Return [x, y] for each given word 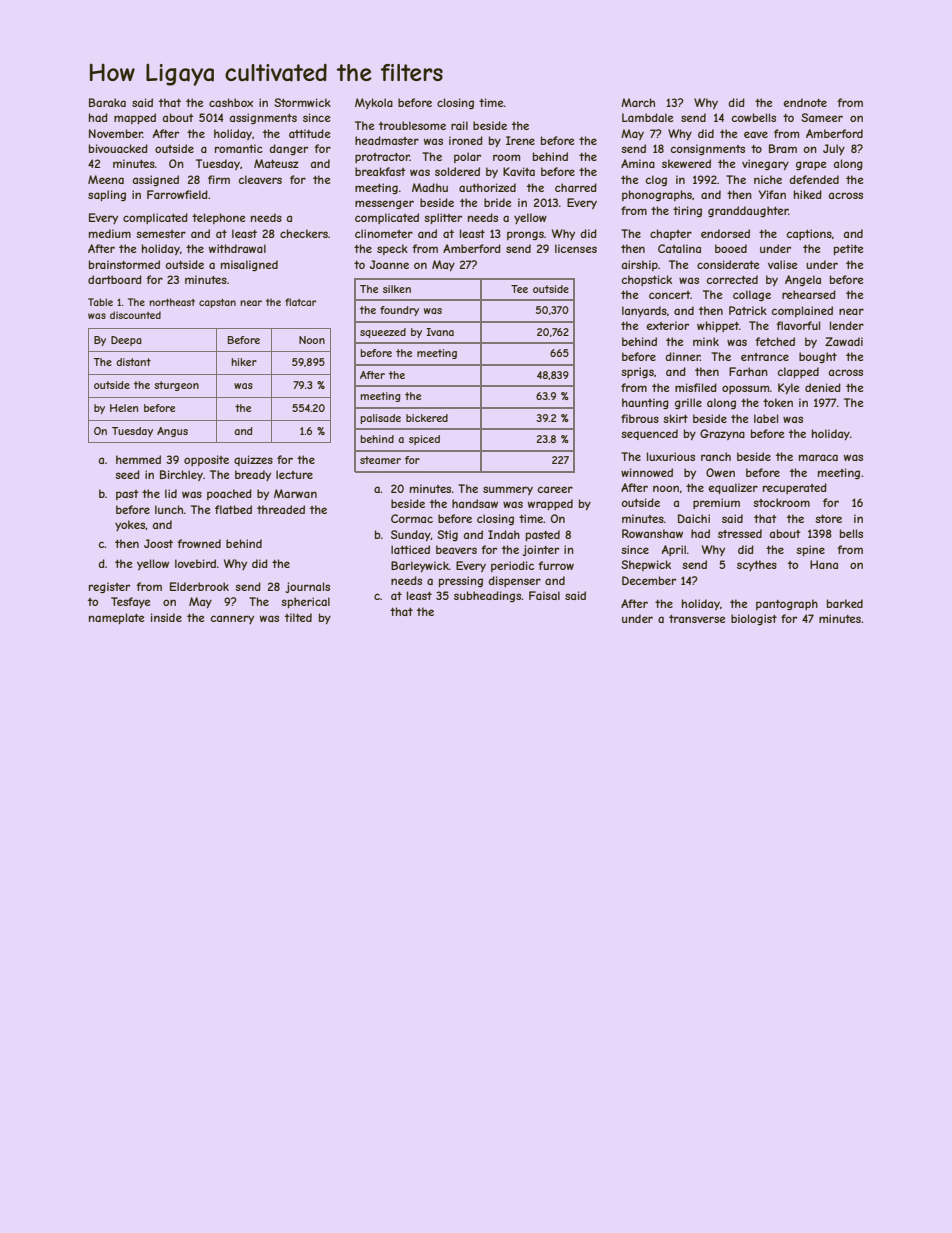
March [638, 102]
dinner [682, 356]
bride [497, 202]
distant [133, 362]
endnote [805, 102]
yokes [130, 525]
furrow [556, 565]
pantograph [787, 604]
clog [656, 180]
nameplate [116, 618]
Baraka [107, 102]
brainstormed [124, 264]
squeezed [383, 333]
